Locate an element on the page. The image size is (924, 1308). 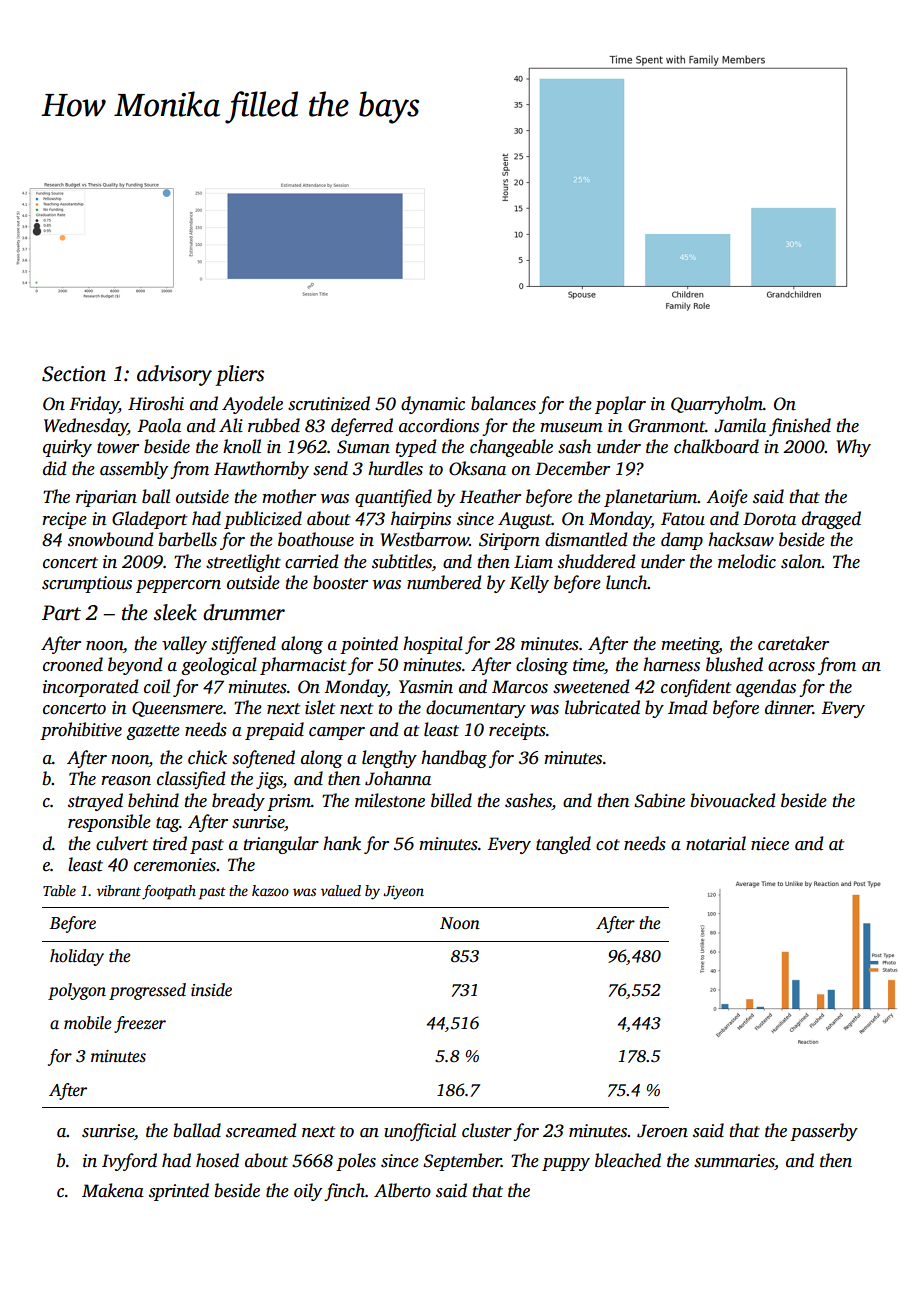
Imad is located at coordinates (687, 707).
